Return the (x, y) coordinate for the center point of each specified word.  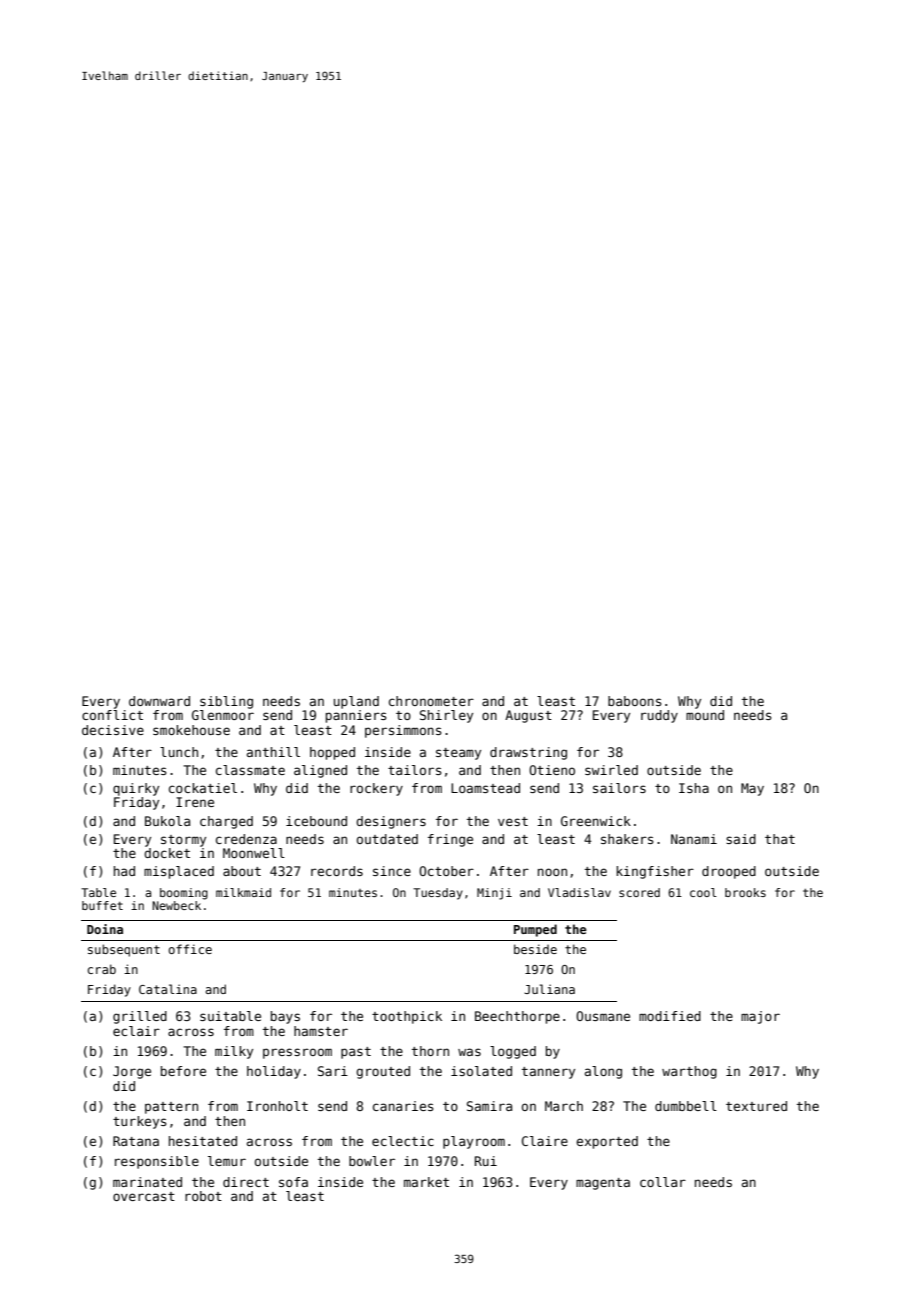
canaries (403, 1106)
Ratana (136, 1141)
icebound (316, 821)
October (446, 871)
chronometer (431, 701)
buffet (102, 905)
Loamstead (485, 788)
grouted (383, 1072)
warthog (689, 1072)
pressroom (297, 1053)
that (780, 839)
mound (705, 715)
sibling (226, 702)
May (752, 789)
